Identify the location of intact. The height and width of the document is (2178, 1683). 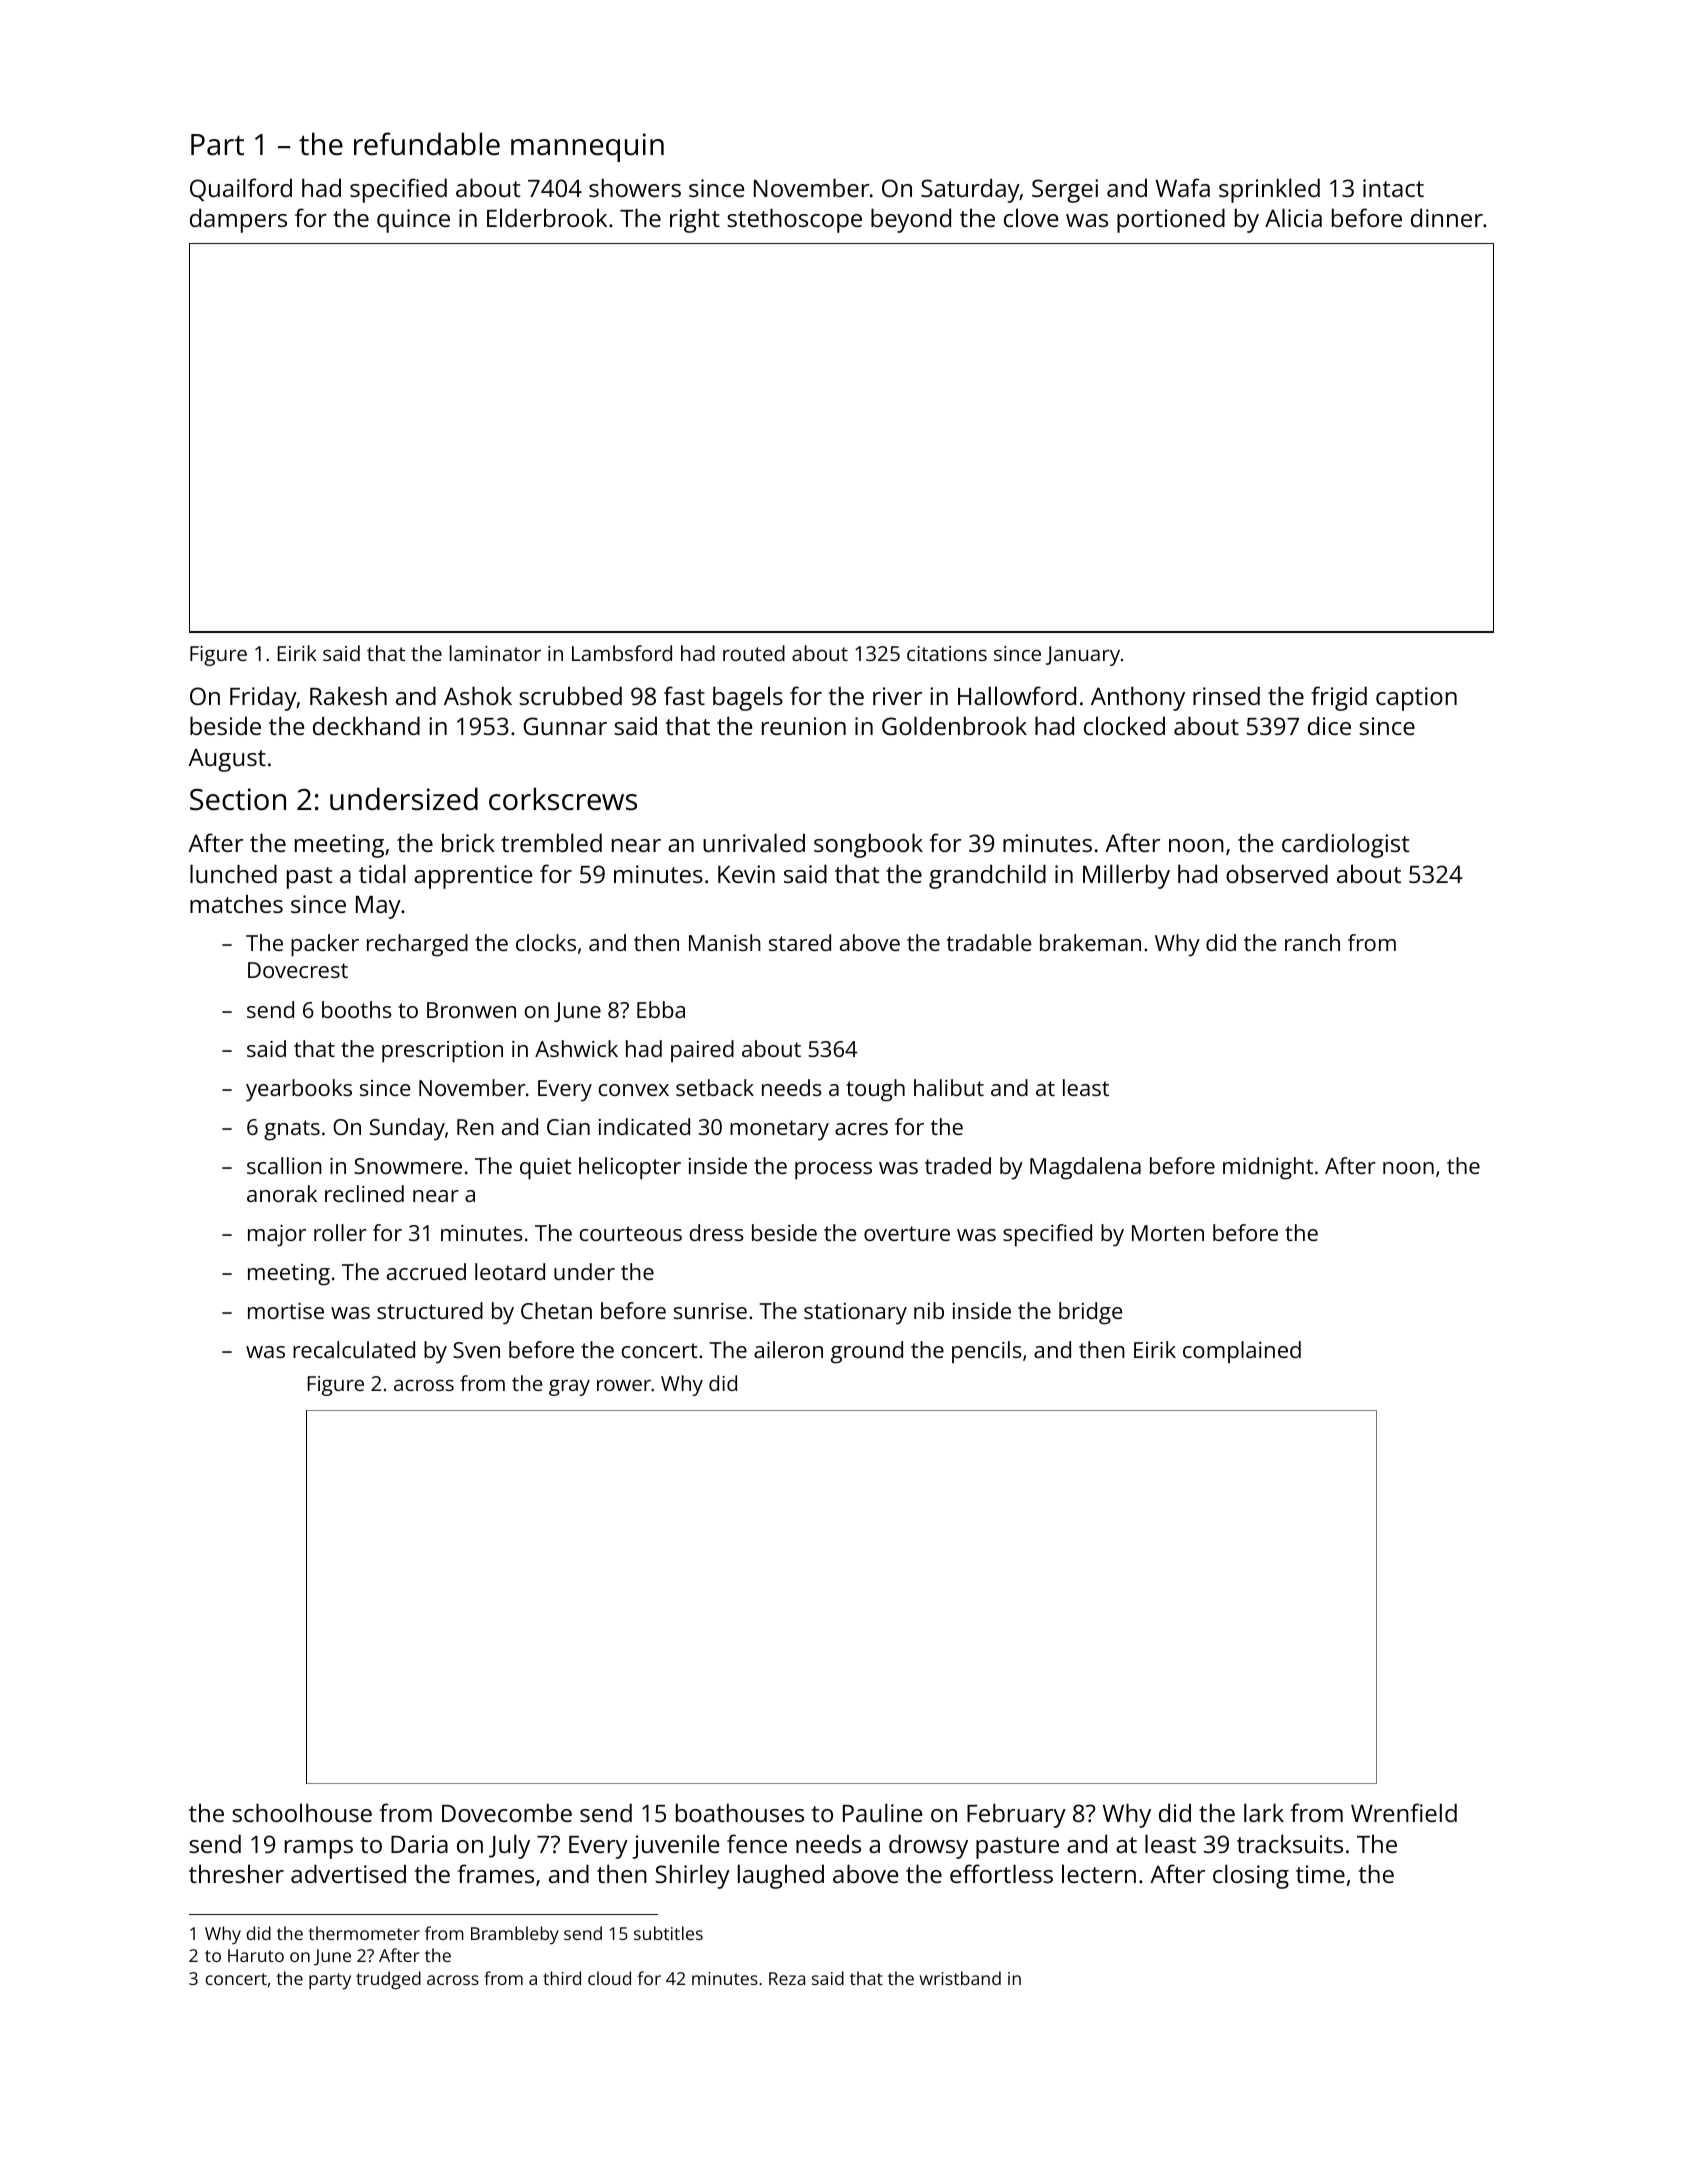
(1393, 188).
